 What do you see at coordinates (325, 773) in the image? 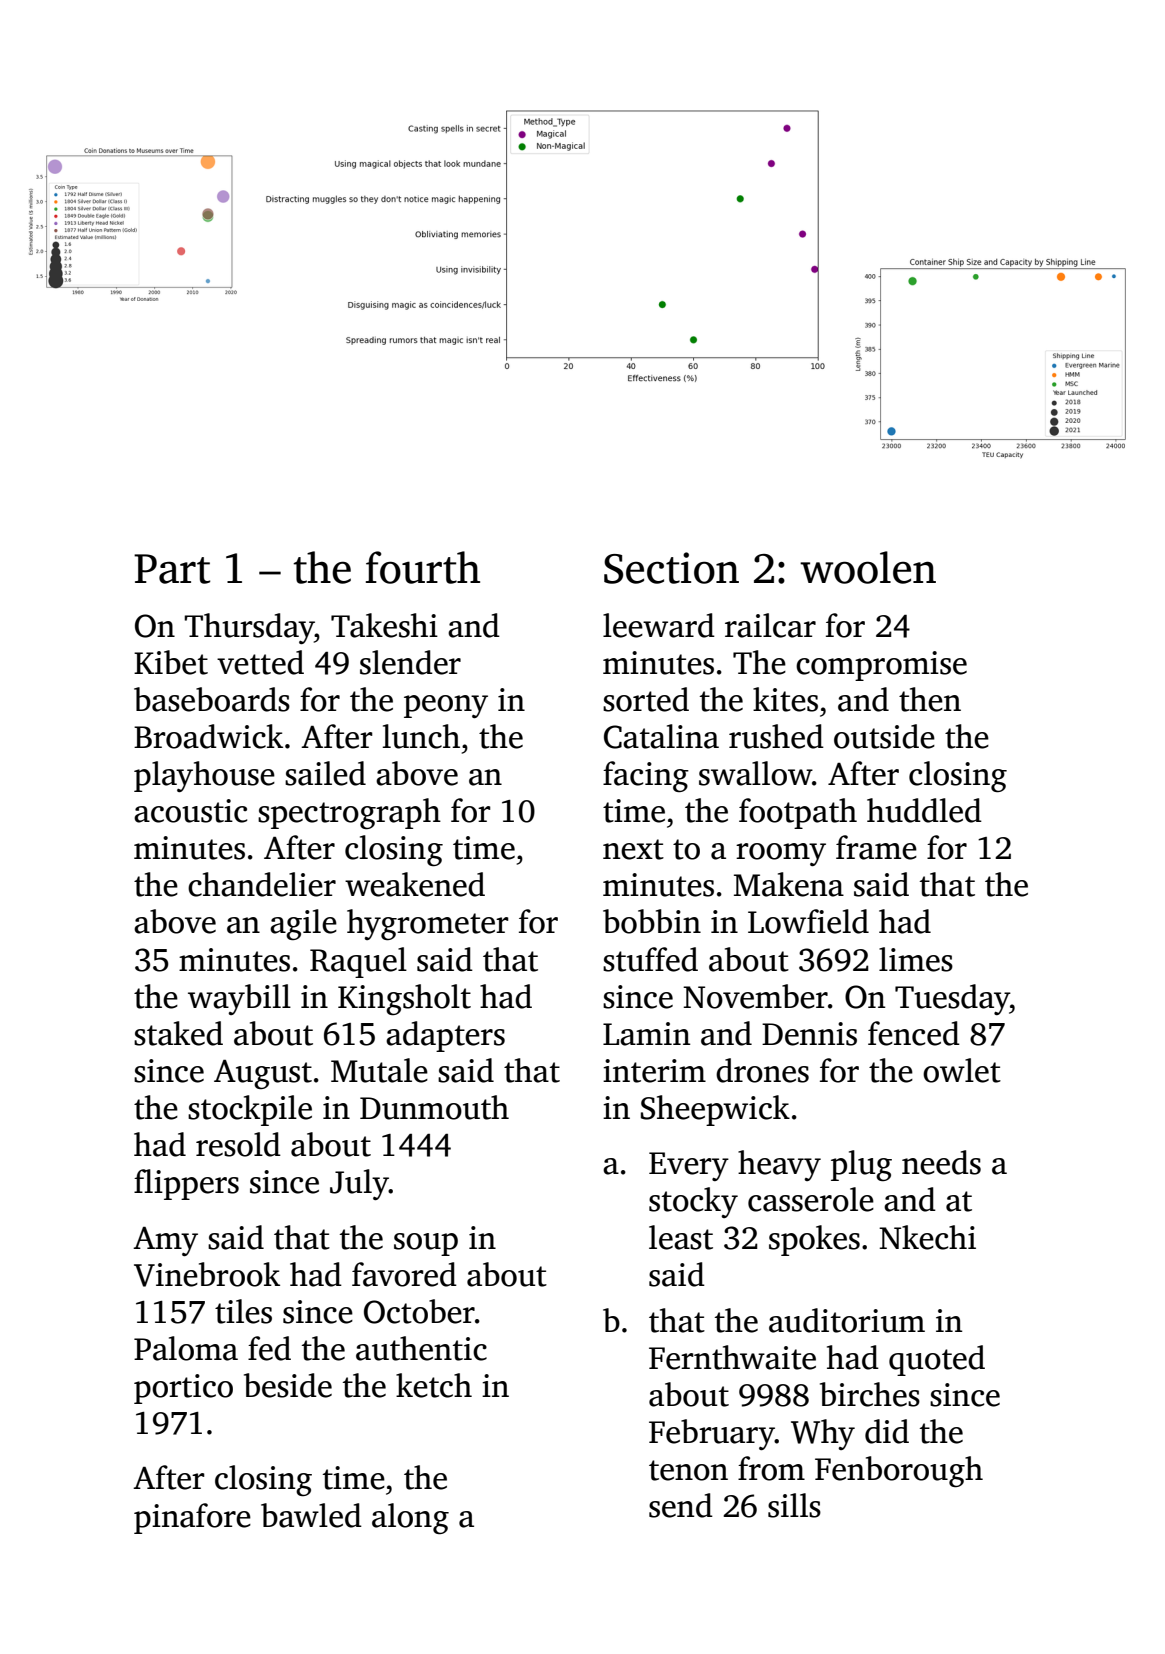
I see `sailed` at bounding box center [325, 773].
